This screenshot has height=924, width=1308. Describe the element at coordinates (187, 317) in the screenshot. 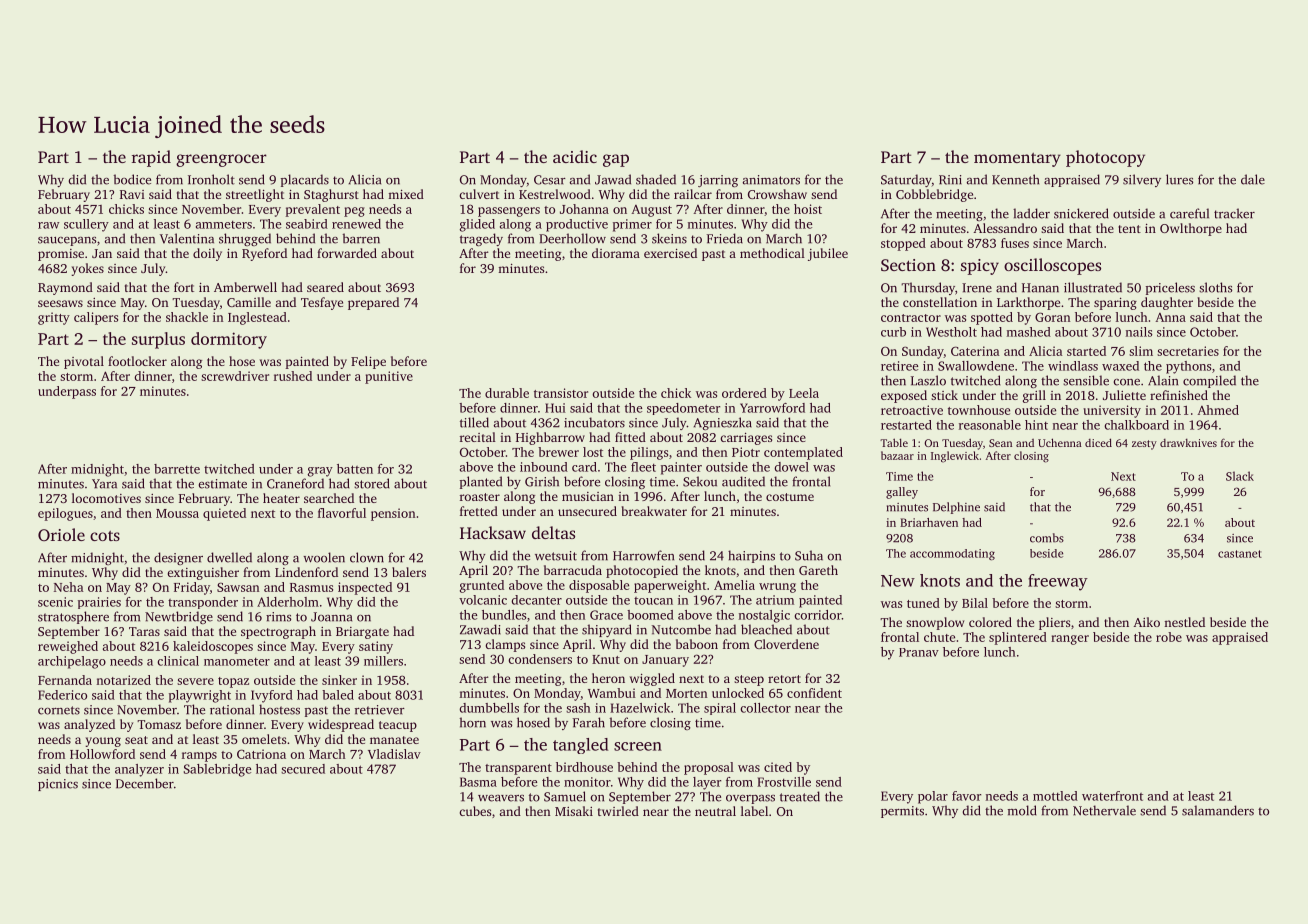

I see `shackle` at that location.
